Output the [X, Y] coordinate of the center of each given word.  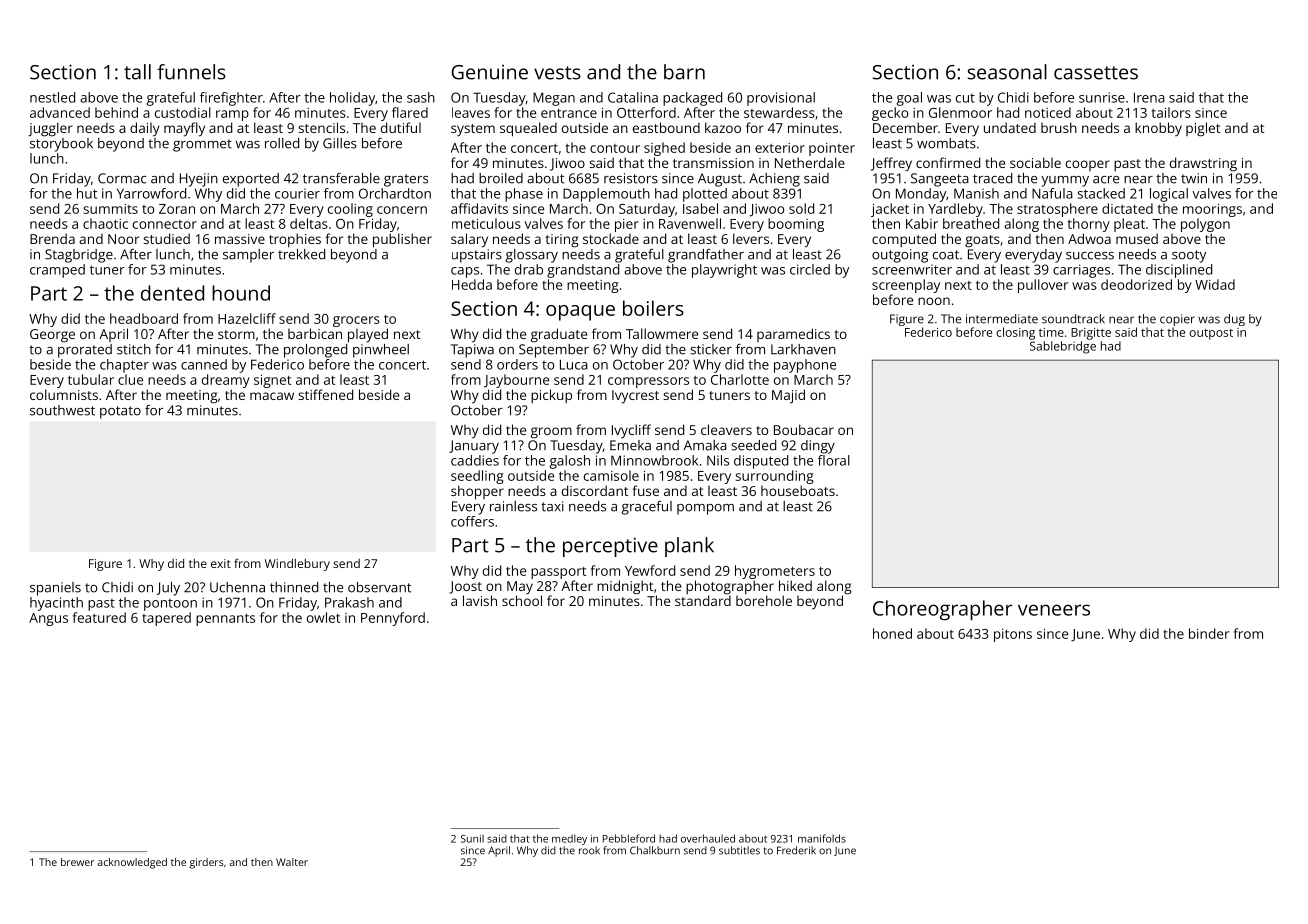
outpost [1211, 334]
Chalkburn [655, 850]
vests [557, 73]
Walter [292, 862]
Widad [1215, 284]
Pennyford [393, 619]
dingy [818, 447]
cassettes [1096, 73]
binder [1209, 633]
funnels [191, 72]
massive [240, 239]
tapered [166, 619]
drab [529, 269]
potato [120, 412]
